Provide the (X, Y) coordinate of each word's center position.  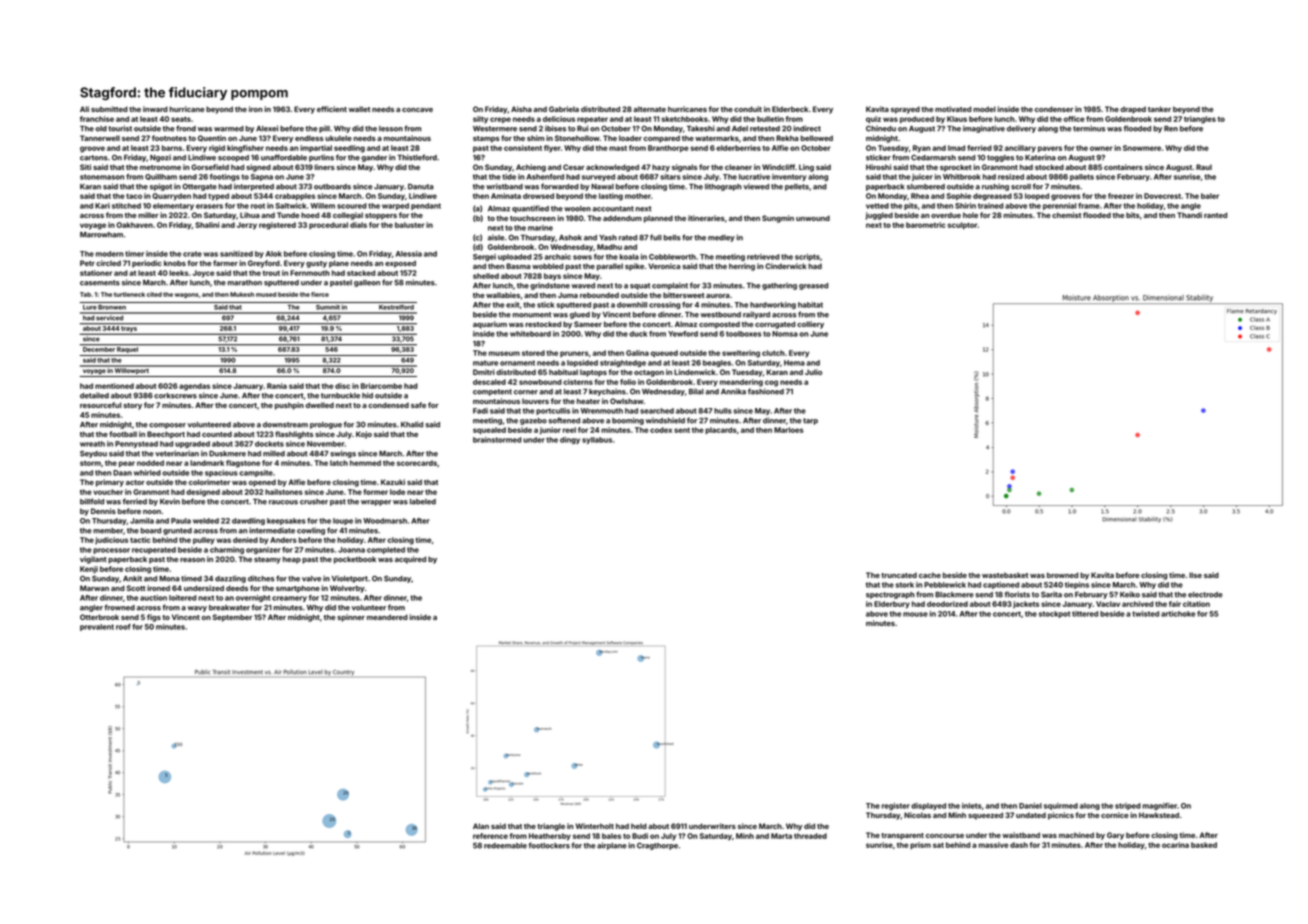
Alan (481, 826)
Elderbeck (790, 109)
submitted (109, 109)
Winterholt (594, 826)
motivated (953, 109)
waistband (1021, 835)
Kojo (364, 435)
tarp (810, 421)
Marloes (789, 430)
